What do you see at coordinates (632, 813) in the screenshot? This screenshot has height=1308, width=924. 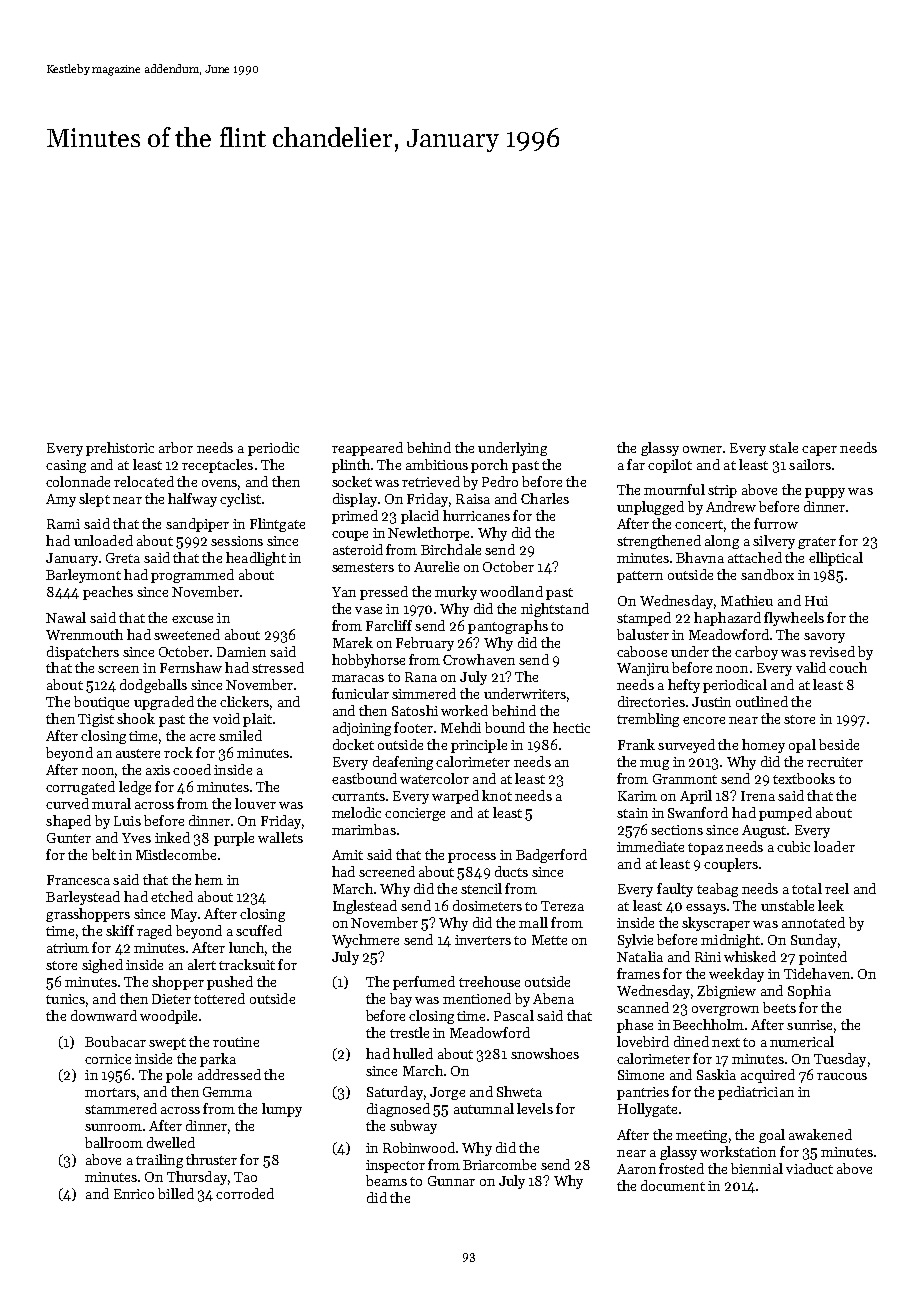 I see `stain` at bounding box center [632, 813].
